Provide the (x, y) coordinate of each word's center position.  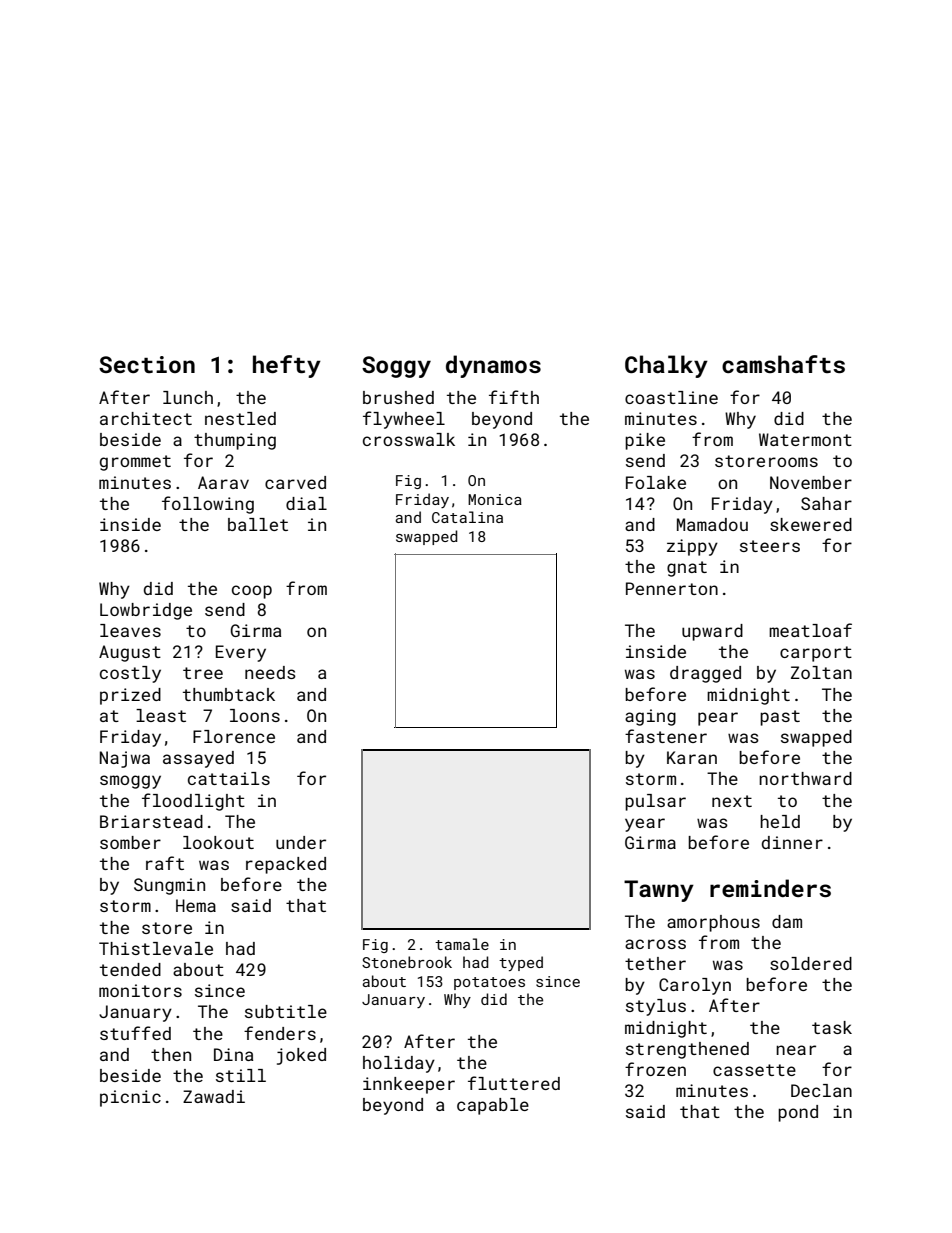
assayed (198, 759)
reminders (770, 888)
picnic (130, 1098)
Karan (692, 757)
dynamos (493, 366)
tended (130, 969)
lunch (188, 397)
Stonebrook (407, 962)
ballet (258, 524)
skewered (811, 524)
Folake (656, 482)
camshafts (783, 364)
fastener (666, 736)
